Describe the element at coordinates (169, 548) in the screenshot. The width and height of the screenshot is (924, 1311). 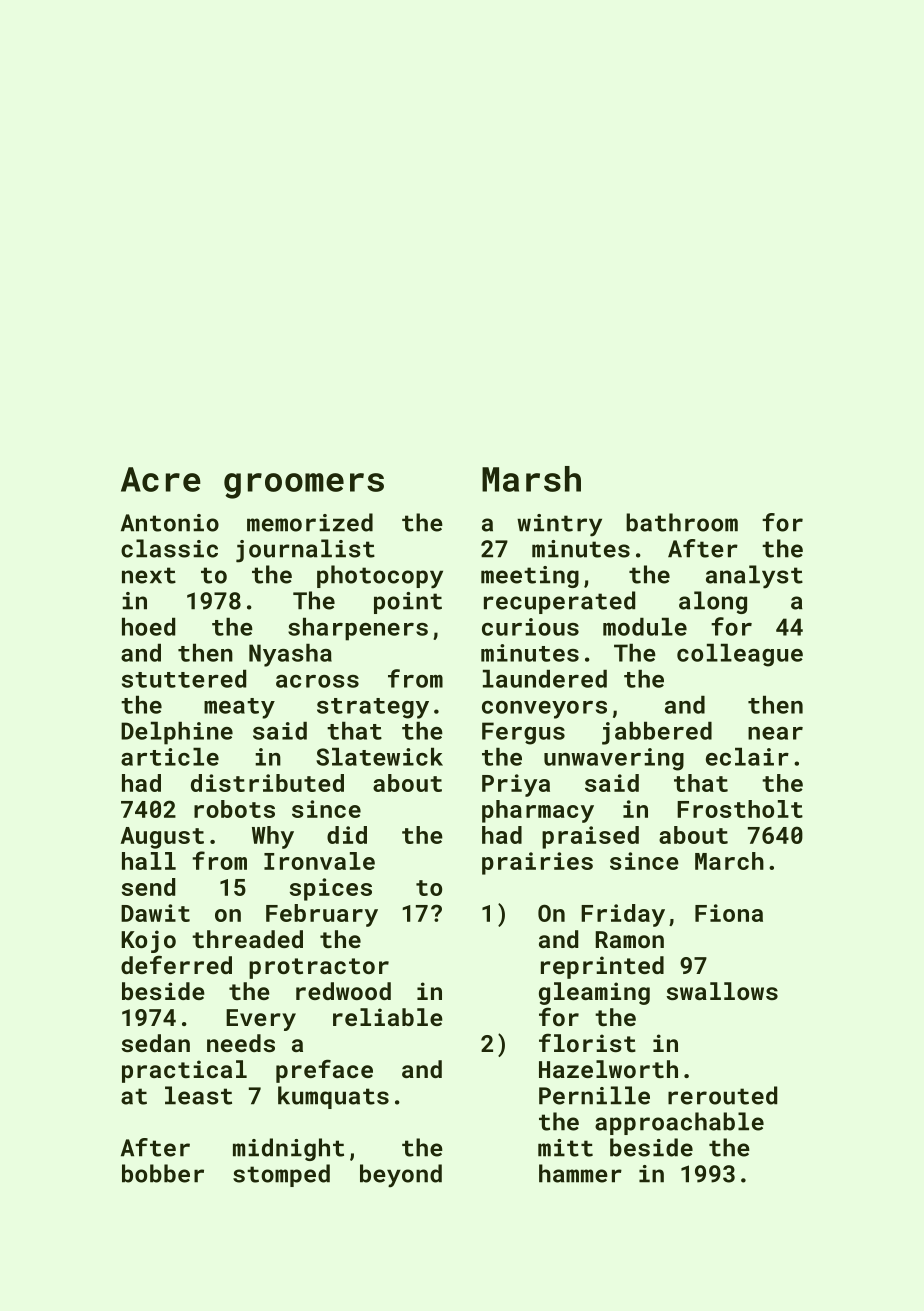
I see `classic` at that location.
